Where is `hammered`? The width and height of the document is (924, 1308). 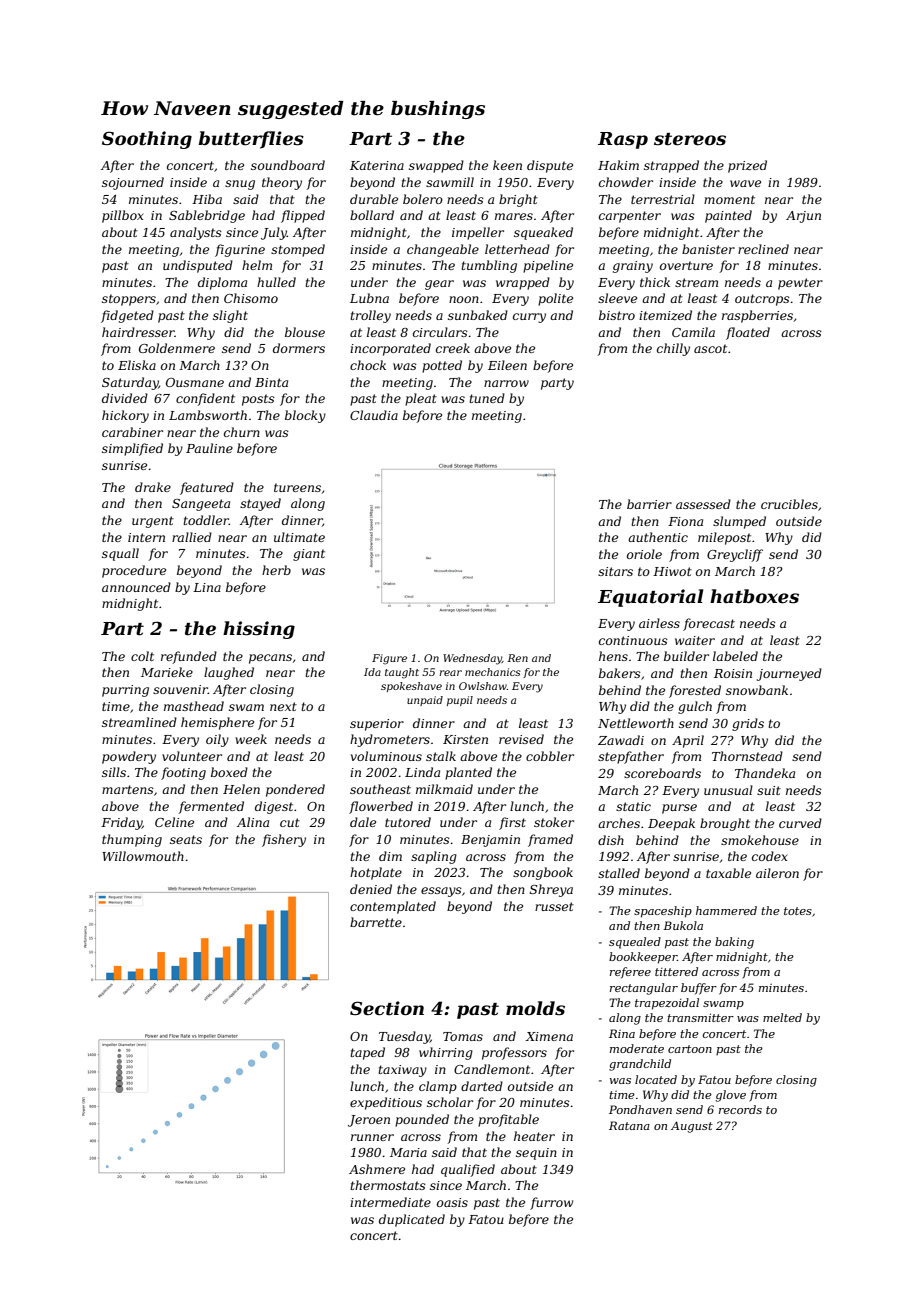
hammered is located at coordinates (726, 910).
